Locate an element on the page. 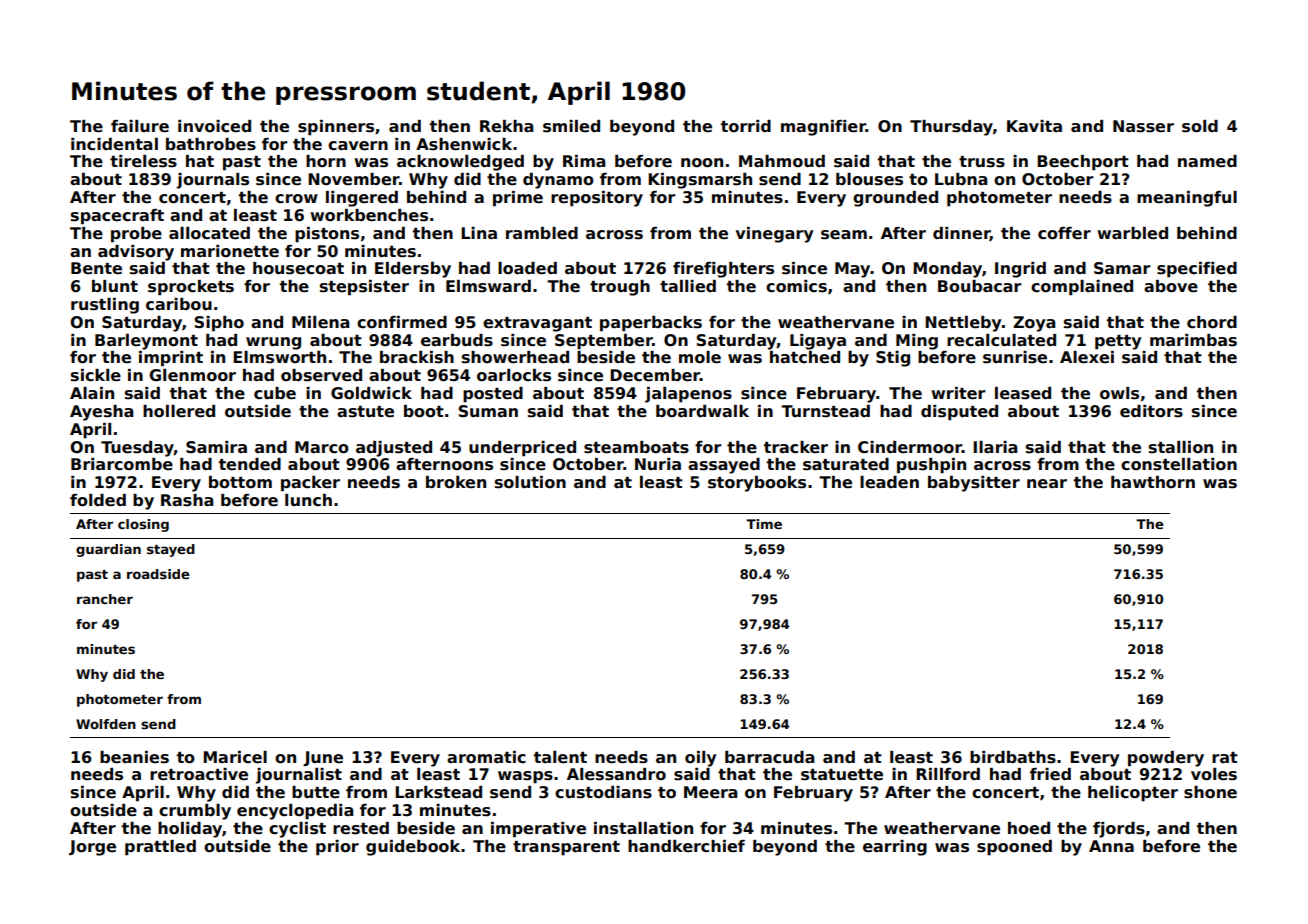  Larkstead is located at coordinates (438, 792).
